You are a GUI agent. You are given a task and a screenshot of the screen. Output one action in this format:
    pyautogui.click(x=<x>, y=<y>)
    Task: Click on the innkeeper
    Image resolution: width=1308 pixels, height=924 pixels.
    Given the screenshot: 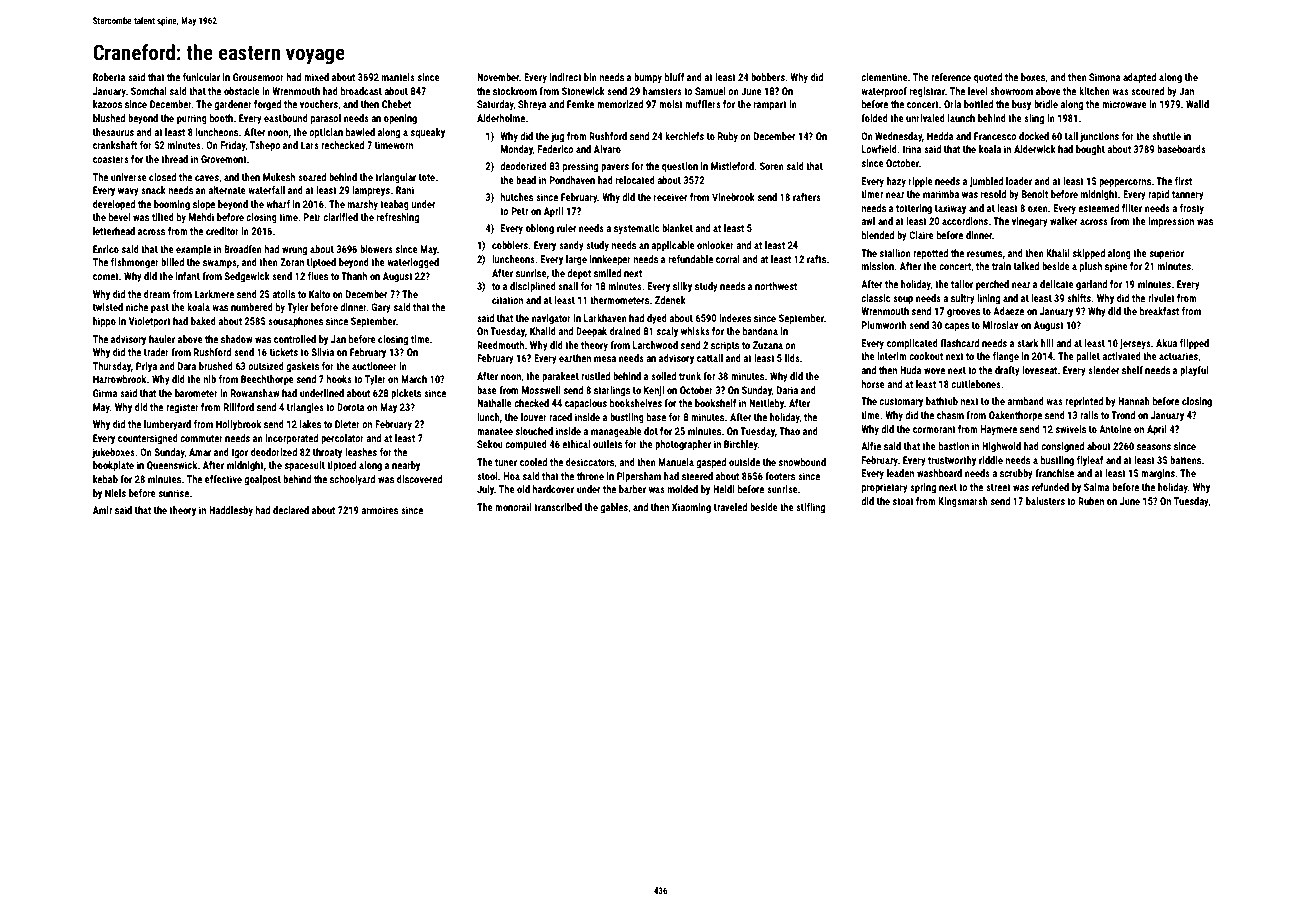 What is the action you would take?
    pyautogui.click(x=610, y=260)
